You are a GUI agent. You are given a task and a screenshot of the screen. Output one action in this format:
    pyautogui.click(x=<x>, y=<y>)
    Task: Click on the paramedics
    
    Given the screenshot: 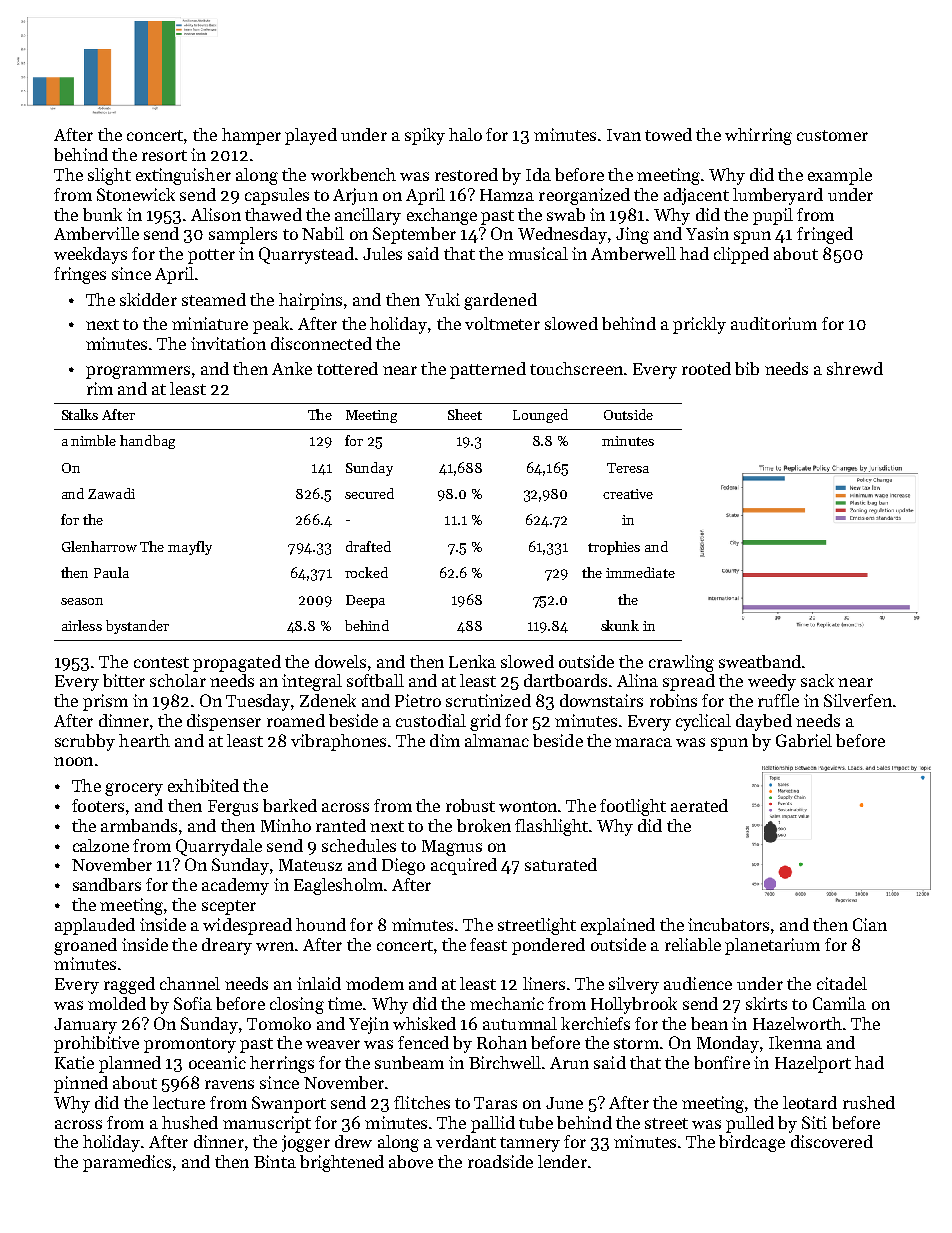 What is the action you would take?
    pyautogui.click(x=127, y=1163)
